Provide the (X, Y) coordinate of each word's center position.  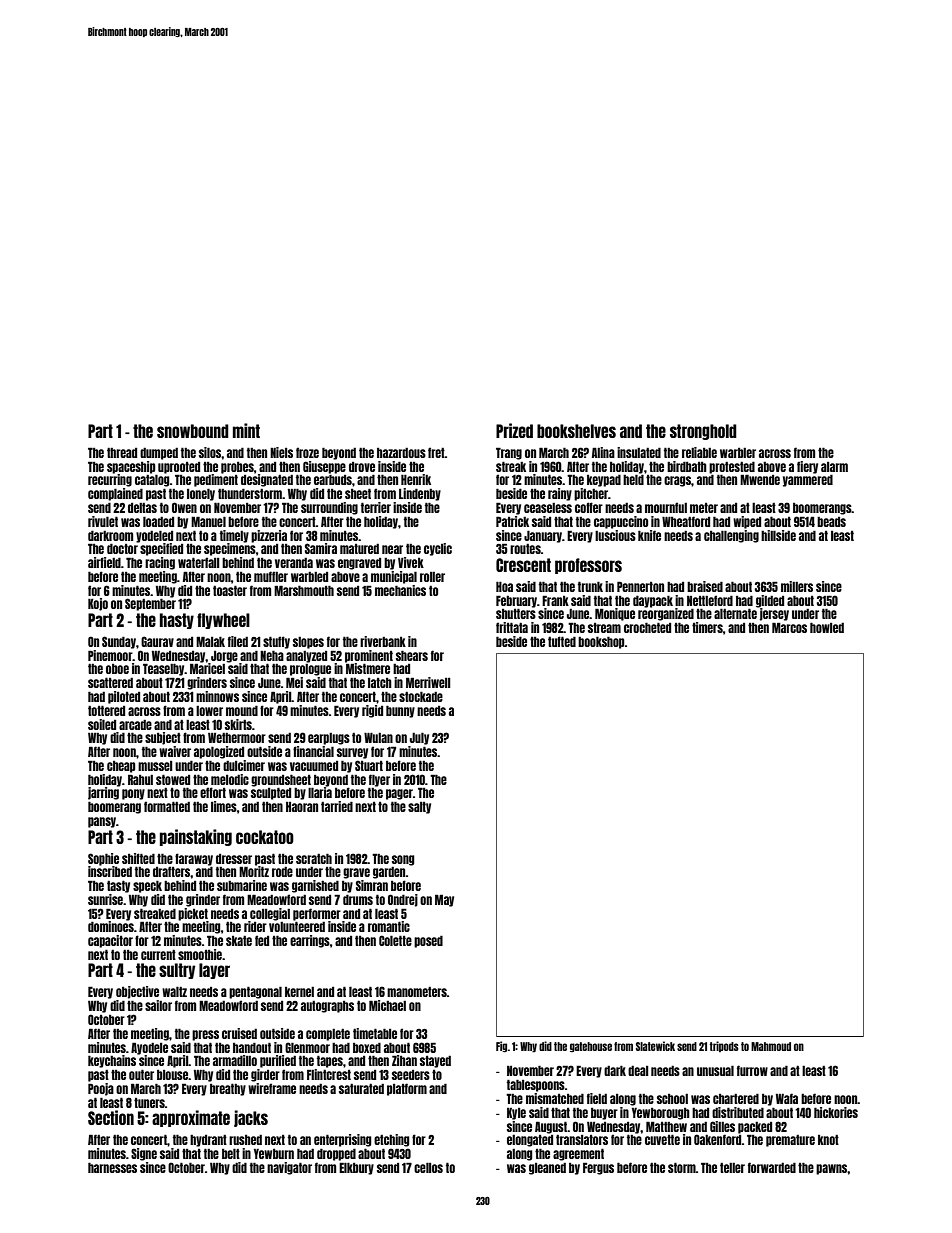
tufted (562, 641)
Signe (144, 1154)
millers (797, 586)
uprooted (179, 468)
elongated (530, 1141)
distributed (738, 1112)
